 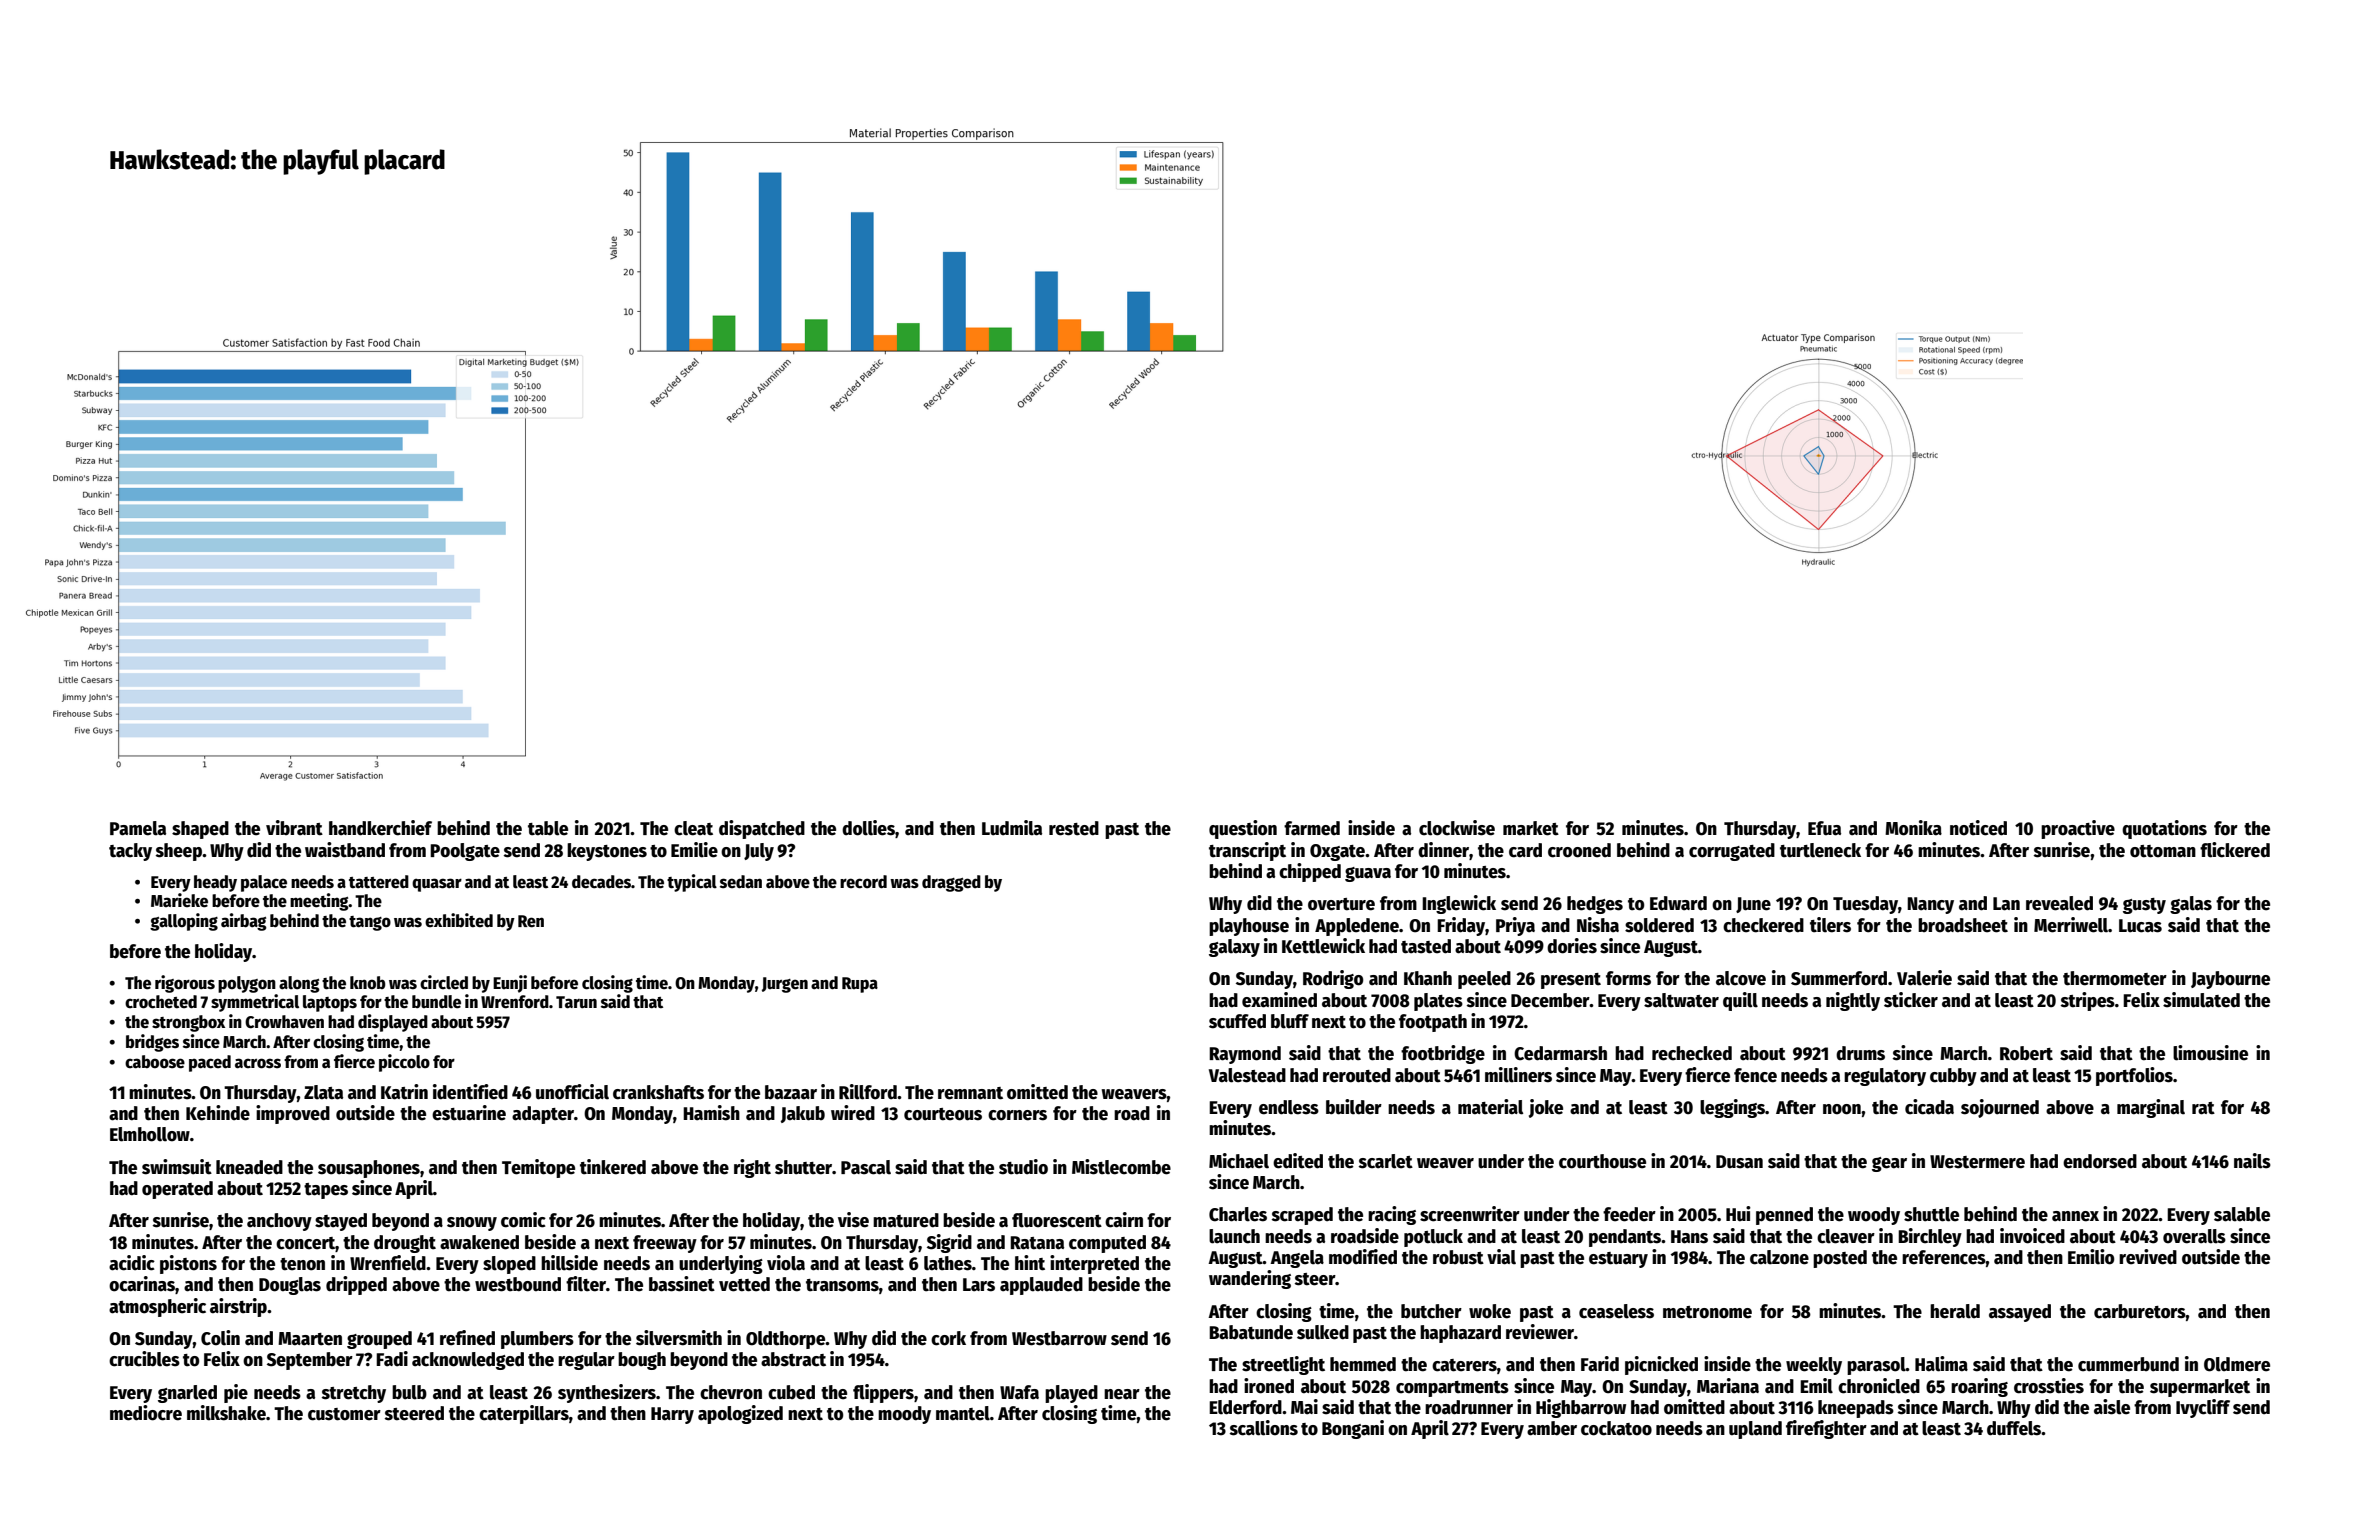 What do you see at coordinates (1312, 828) in the screenshot?
I see `farmed` at bounding box center [1312, 828].
